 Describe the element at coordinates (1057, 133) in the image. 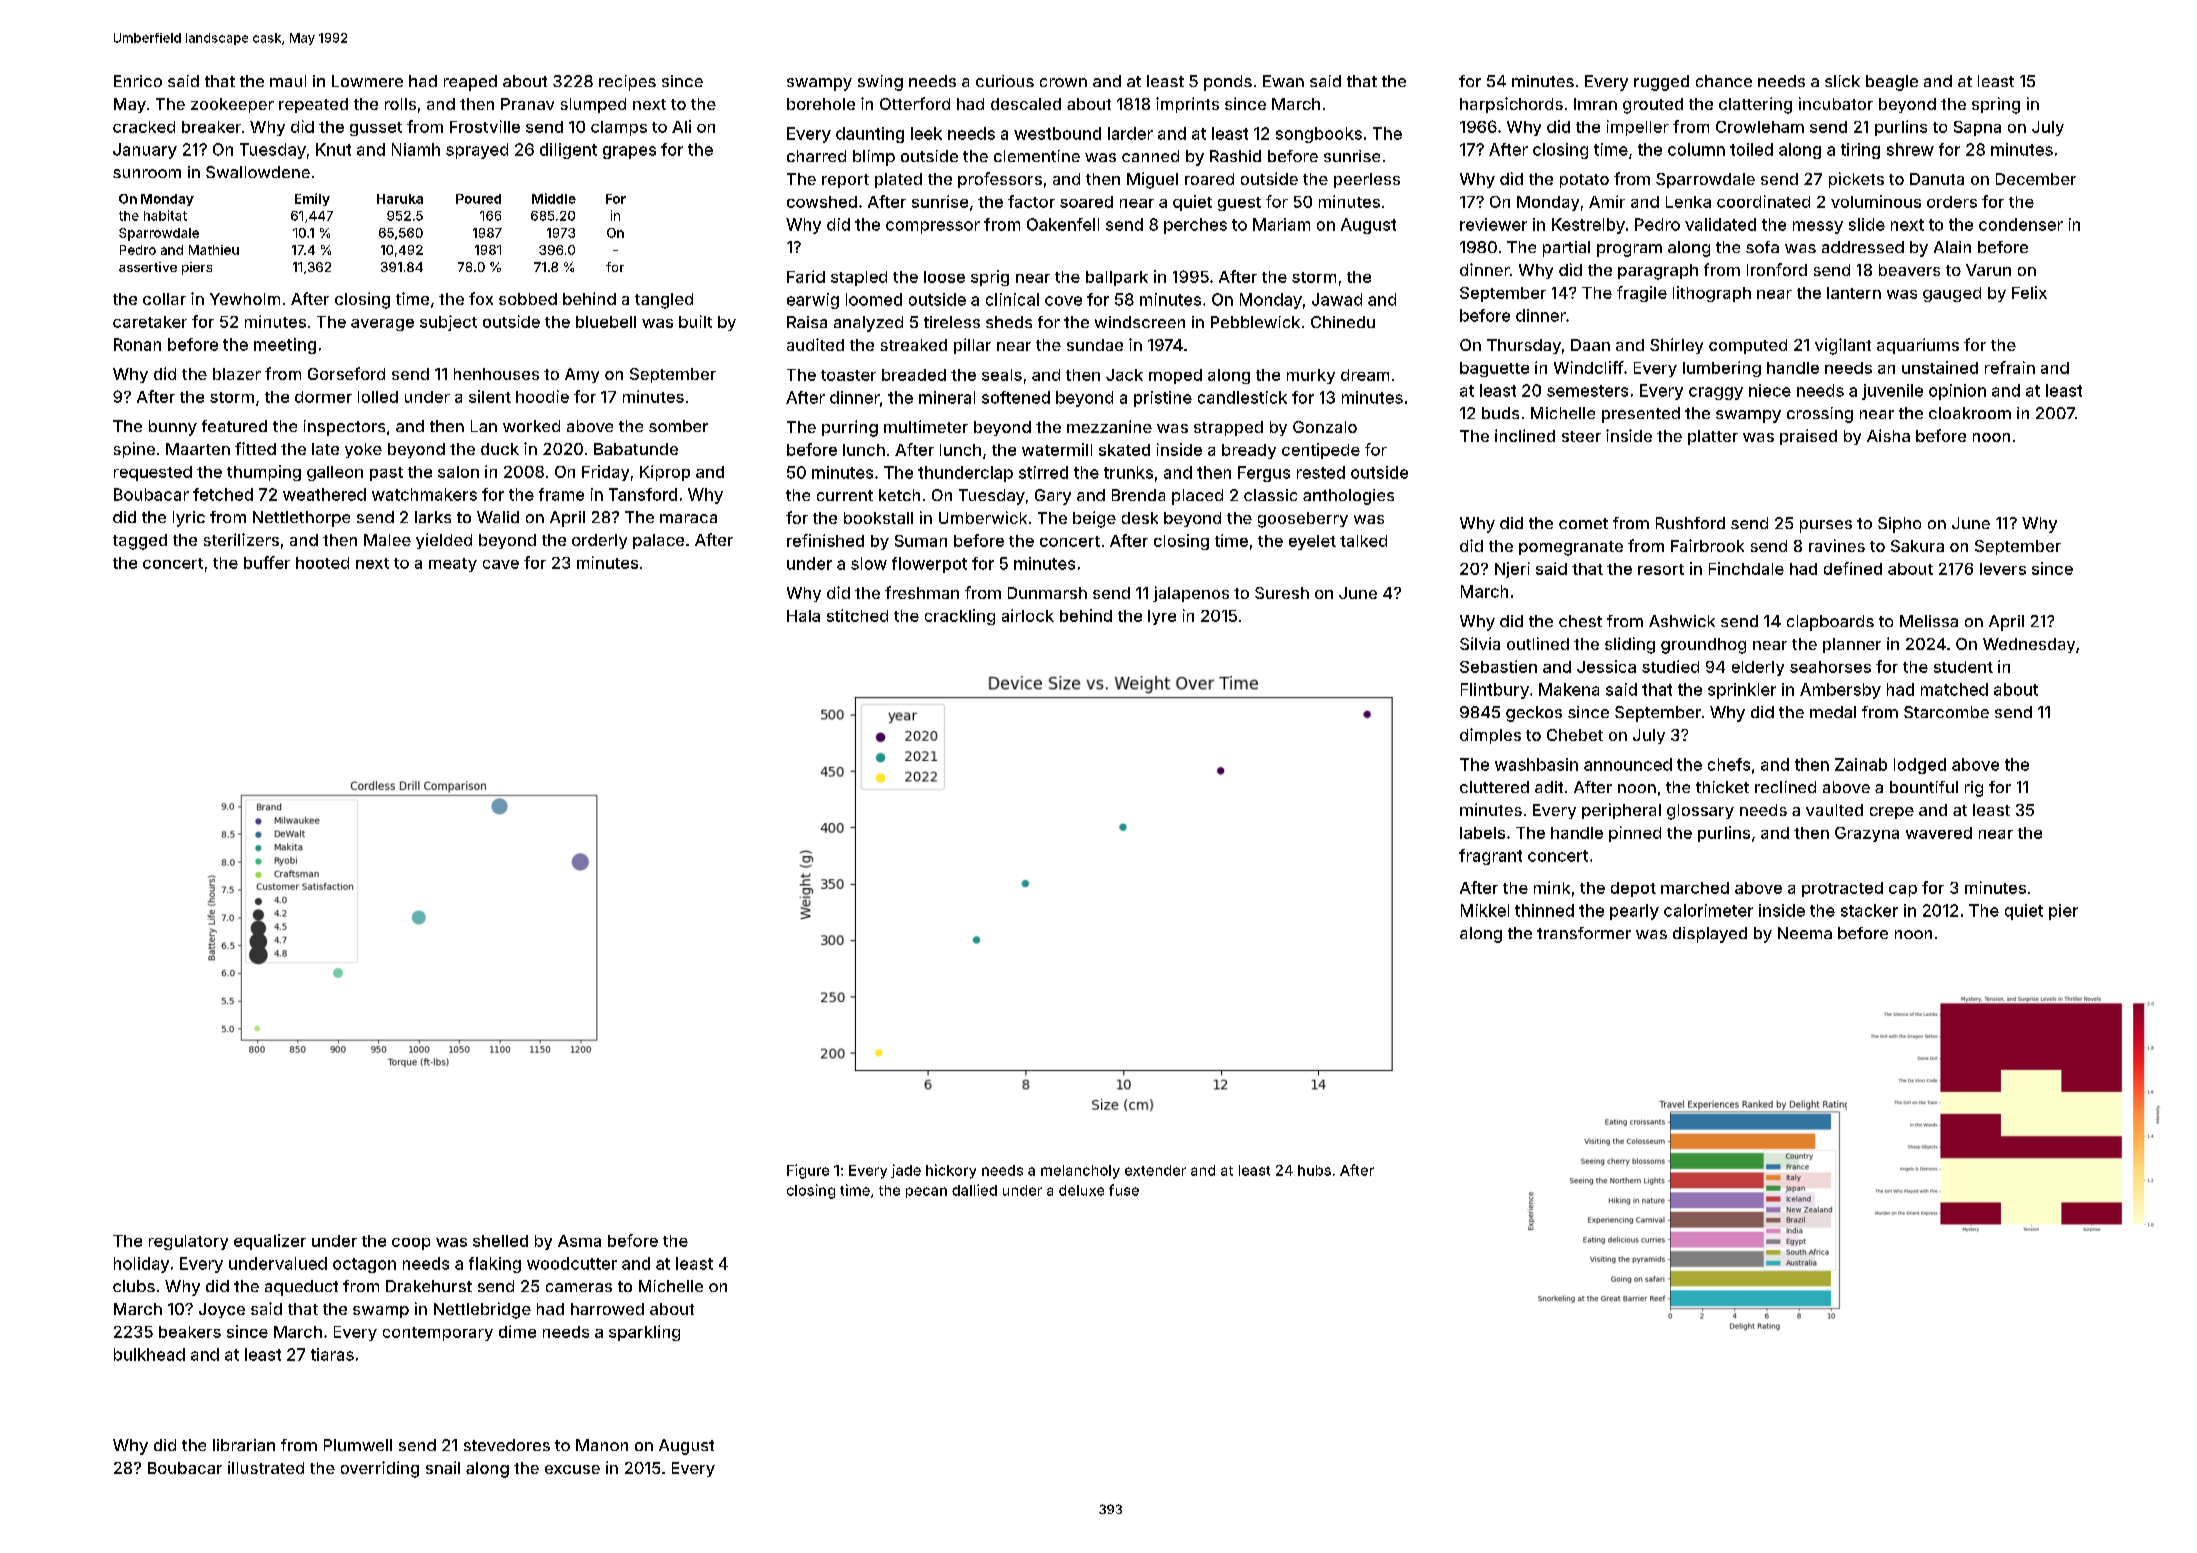

I see `westbound` at that location.
